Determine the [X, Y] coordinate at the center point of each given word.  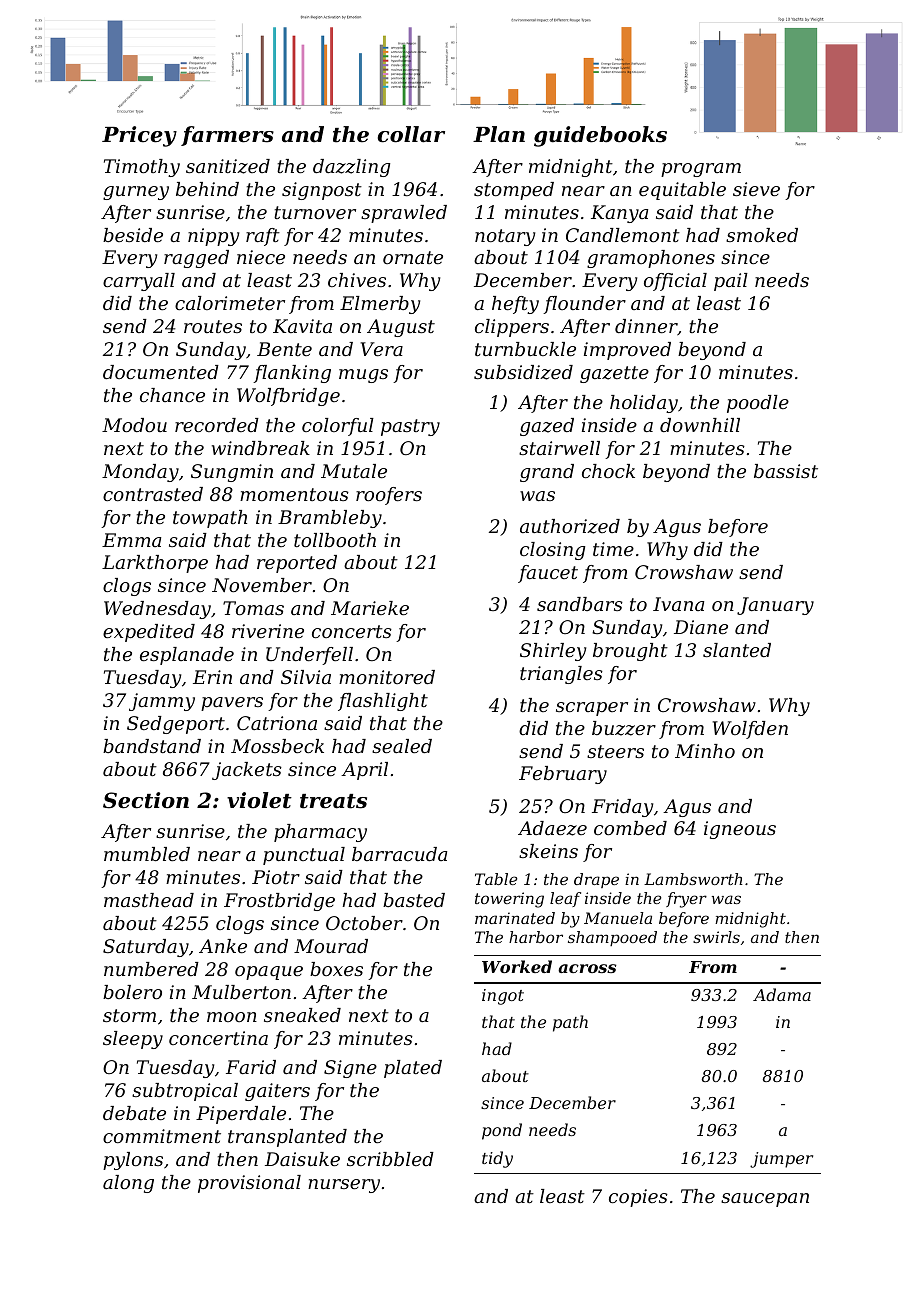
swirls [716, 937]
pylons [133, 1161]
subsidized [523, 372]
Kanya [619, 214]
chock [608, 471]
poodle [758, 404]
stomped [514, 191]
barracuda [399, 854]
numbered [151, 969]
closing [552, 551]
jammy [162, 702]
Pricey [139, 136]
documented [161, 372]
